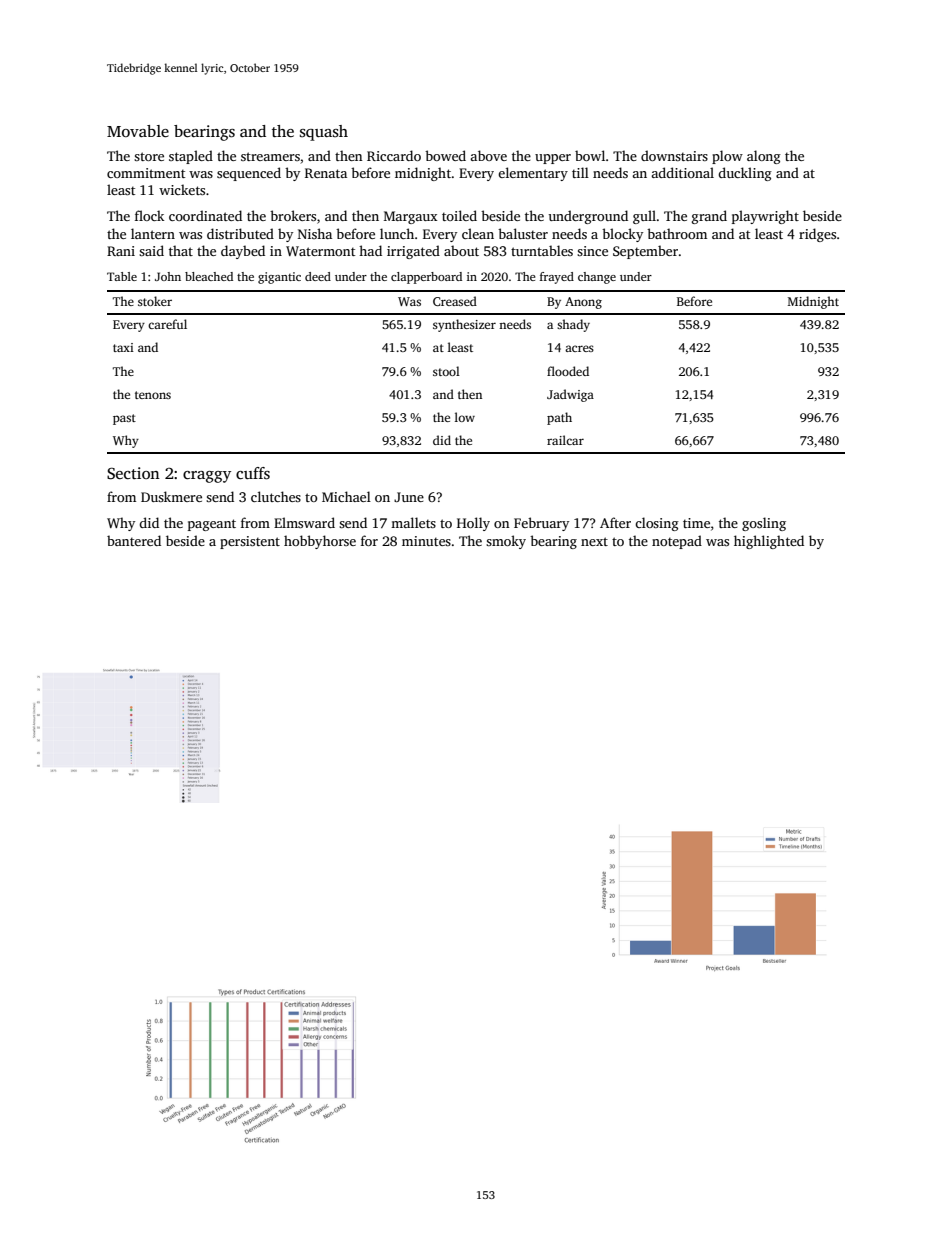 The width and height of the page is (952, 1233). Describe the element at coordinates (461, 250) in the page. I see `about` at that location.
